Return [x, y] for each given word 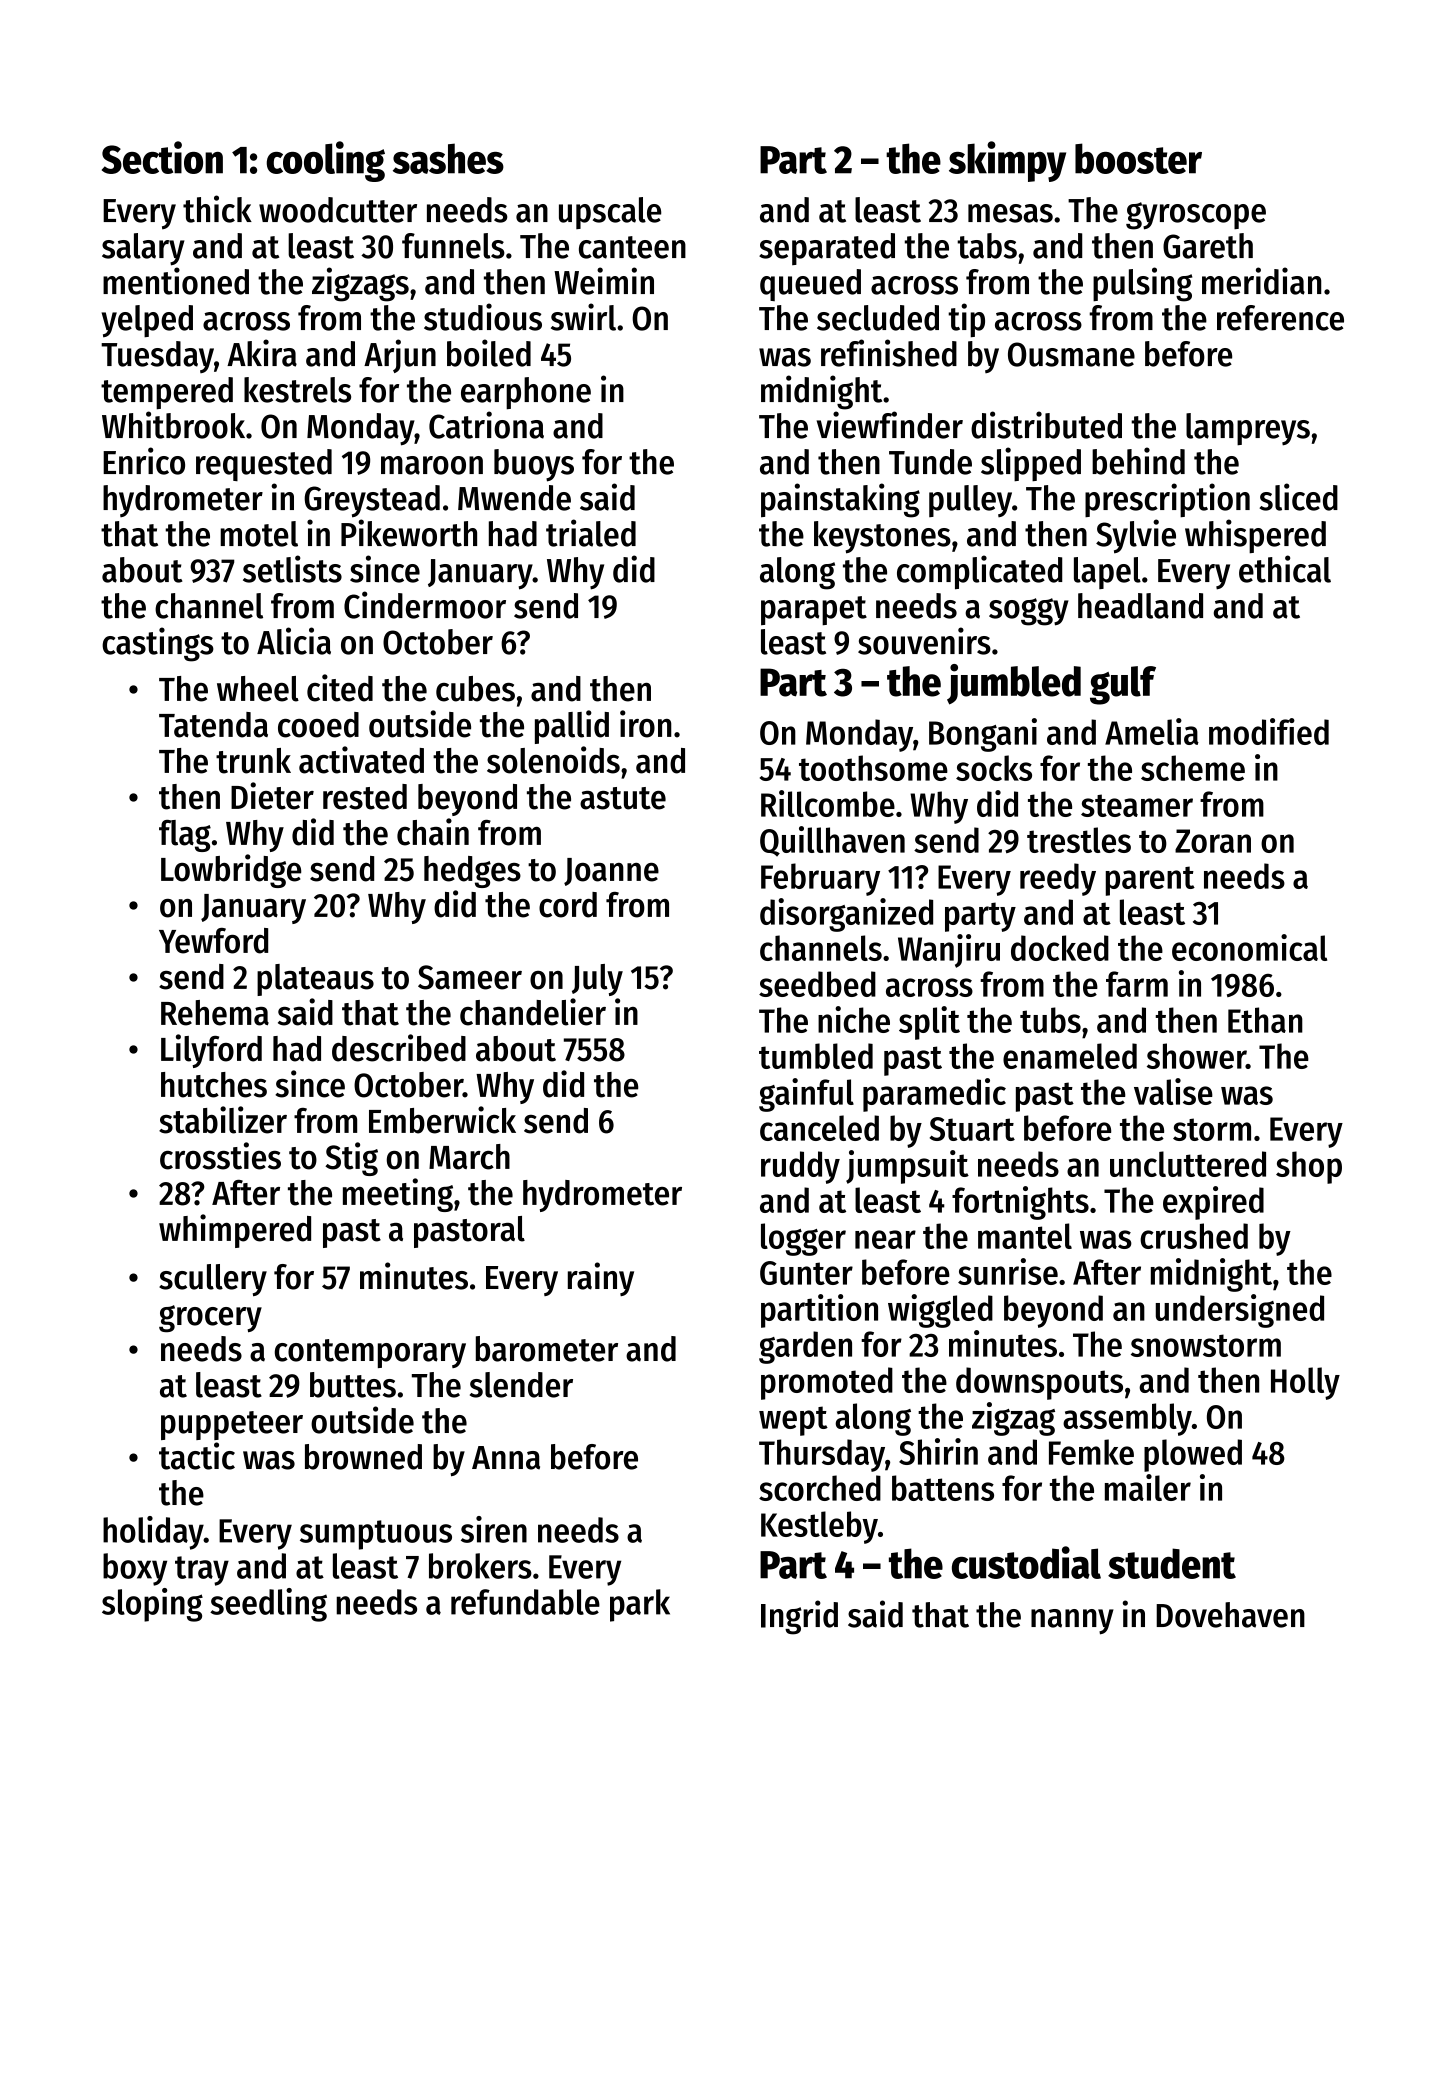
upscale [610, 213]
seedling [268, 1605]
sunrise [1008, 1271]
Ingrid [799, 1617]
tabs [987, 246]
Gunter [806, 1273]
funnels [453, 246]
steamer [1137, 805]
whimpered [235, 1231]
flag [185, 836]
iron [646, 724]
